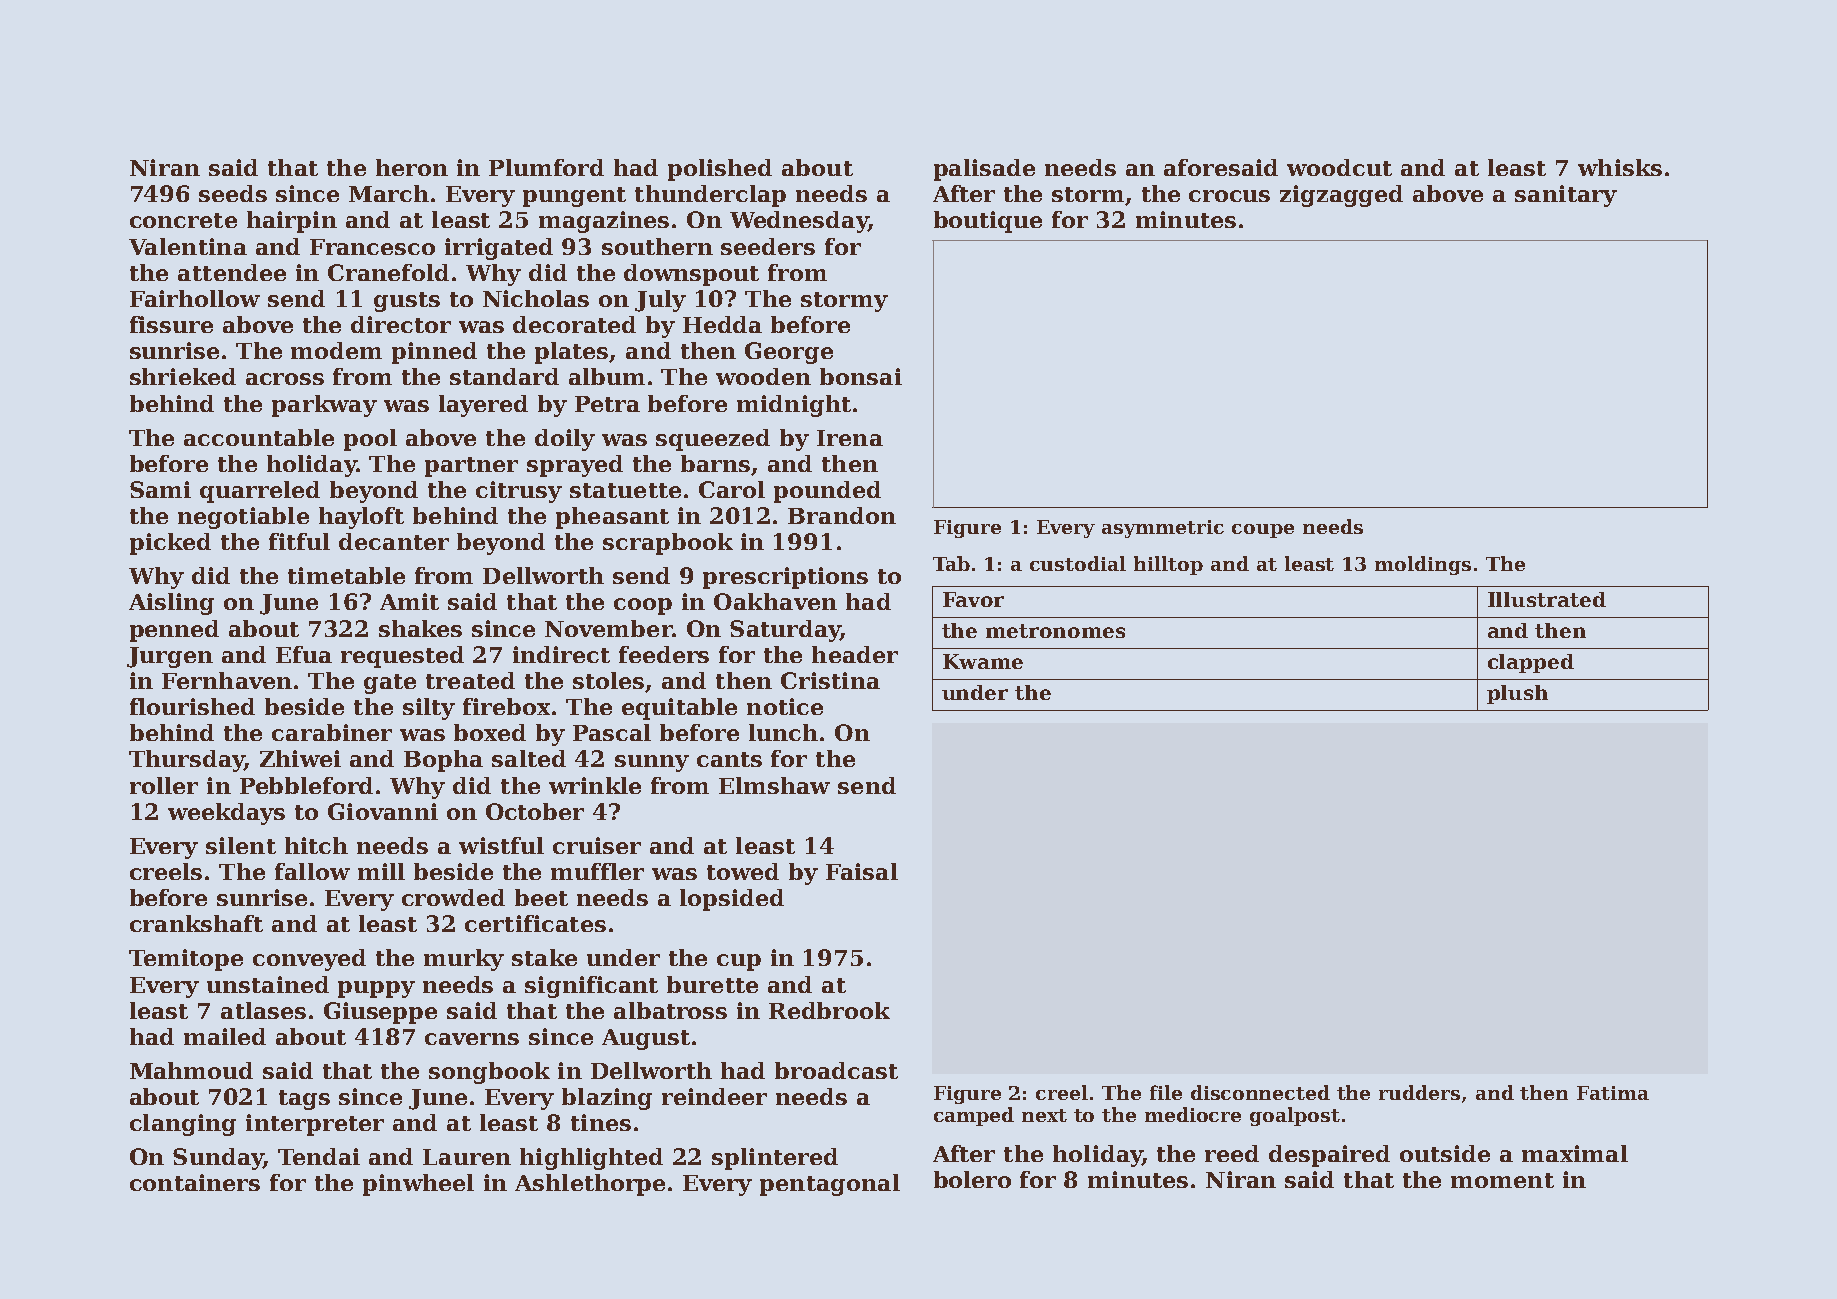 Image resolution: width=1837 pixels, height=1299 pixels. What do you see at coordinates (171, 604) in the image?
I see `Aisling` at bounding box center [171, 604].
